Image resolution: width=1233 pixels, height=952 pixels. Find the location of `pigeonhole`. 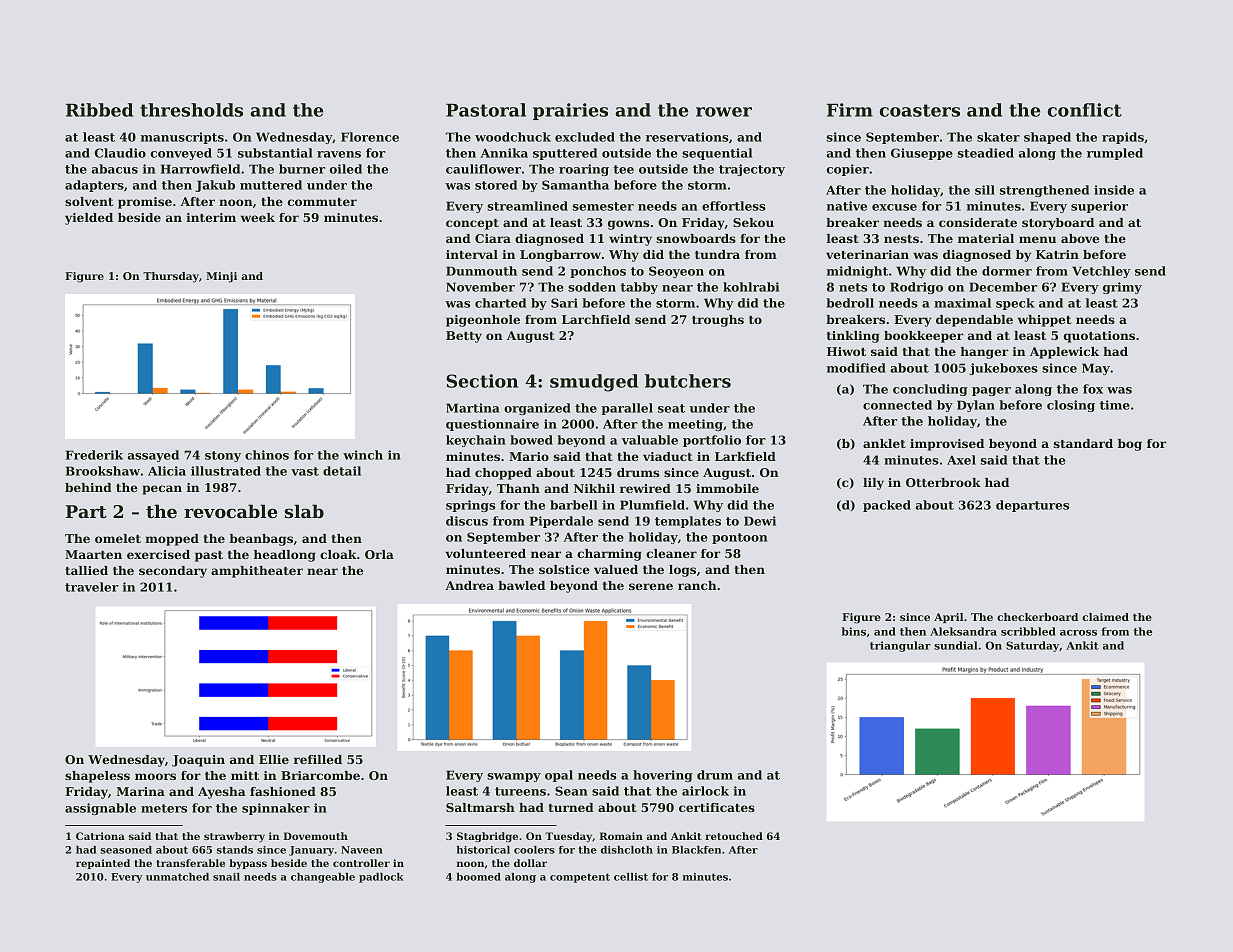

pigeonhole is located at coordinates (483, 321).
